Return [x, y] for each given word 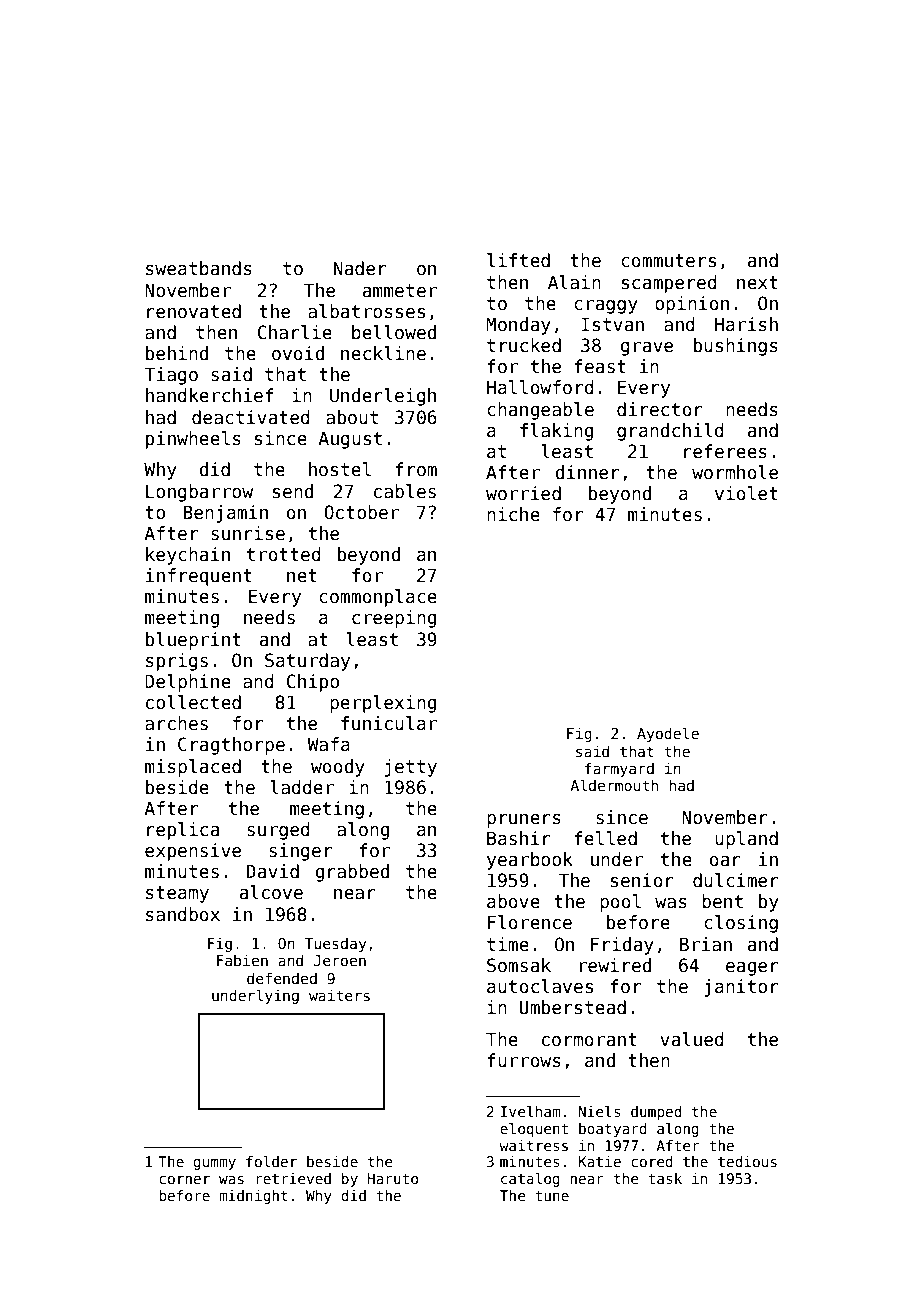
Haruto [393, 1178]
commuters [668, 261]
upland [746, 840]
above [513, 901]
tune [552, 1196]
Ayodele [668, 734]
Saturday [307, 662]
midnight [253, 1197]
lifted [518, 260]
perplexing [383, 704]
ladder [302, 787]
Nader [360, 268]
